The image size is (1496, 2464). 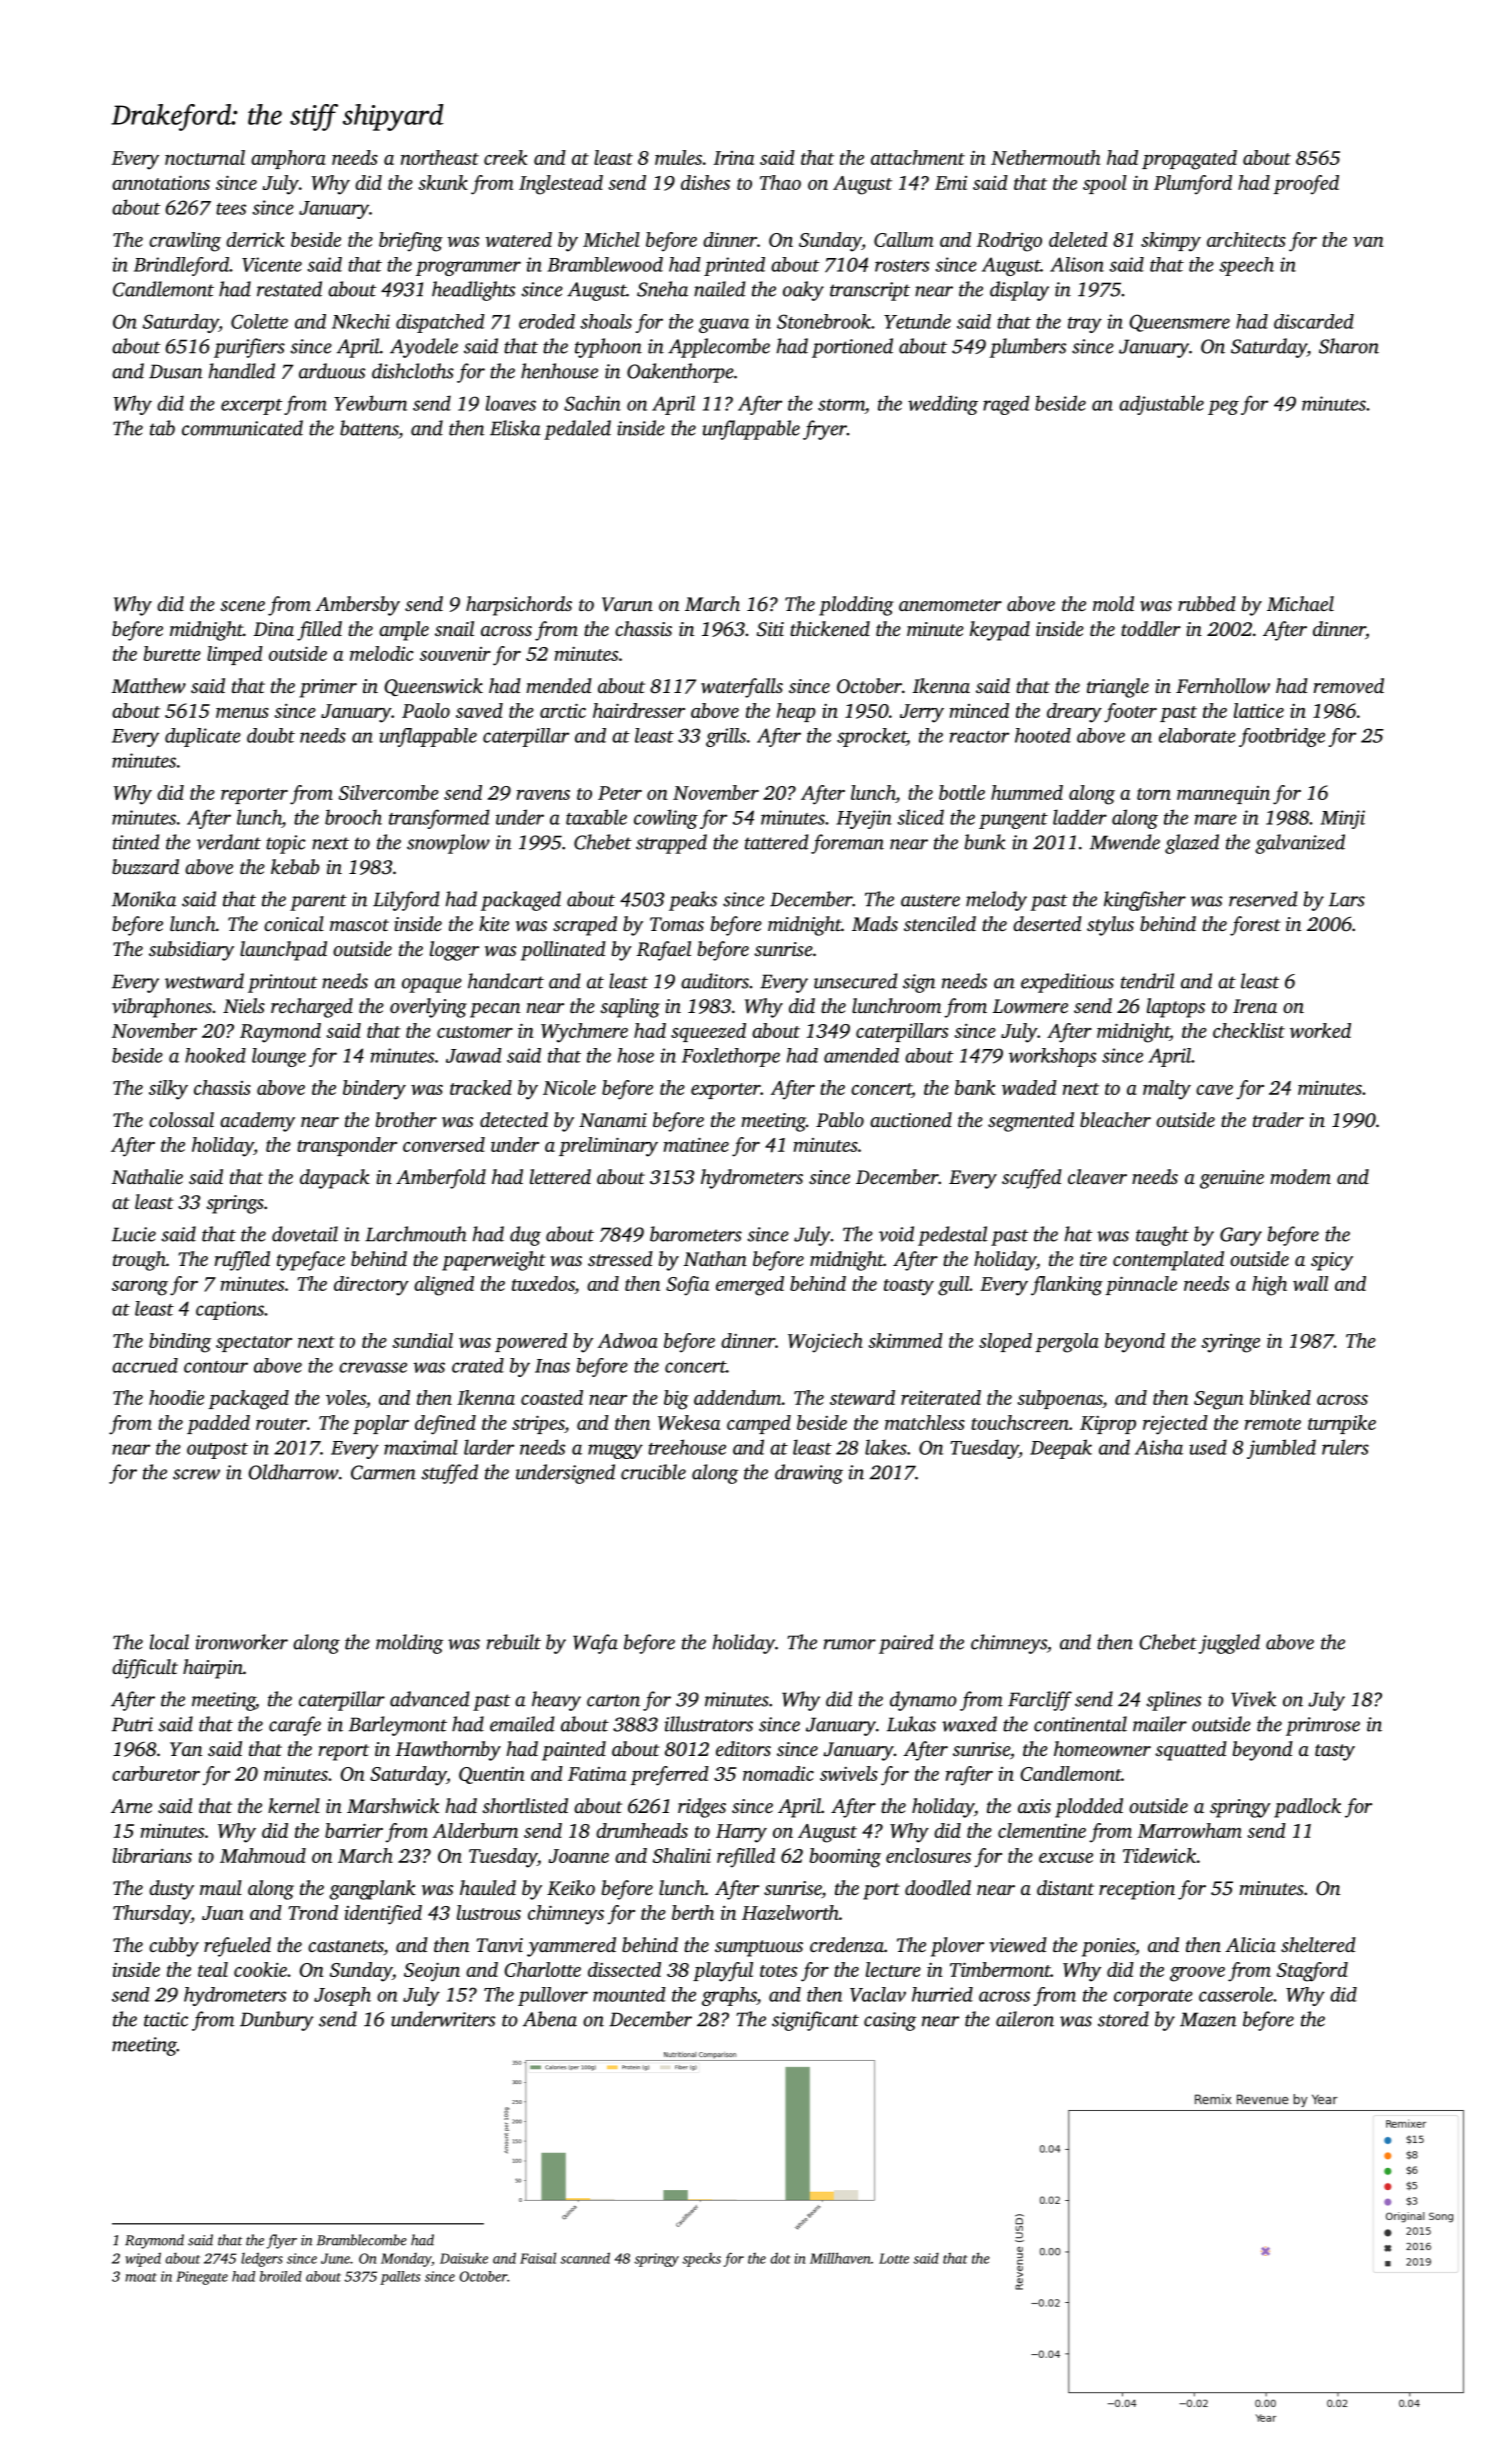 I want to click on dishcloths, so click(x=413, y=371).
